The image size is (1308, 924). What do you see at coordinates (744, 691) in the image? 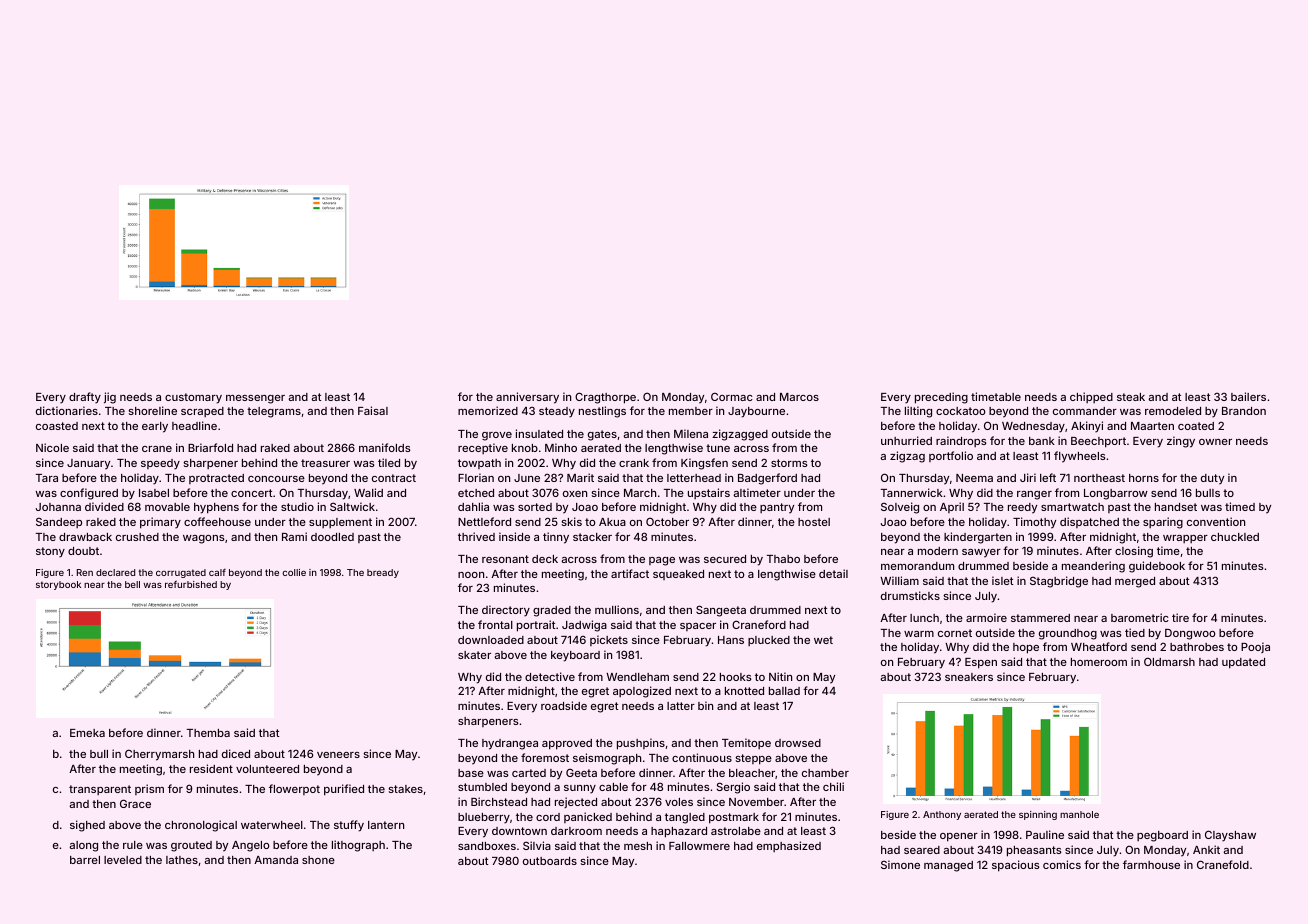
I see `knotted` at bounding box center [744, 691].
